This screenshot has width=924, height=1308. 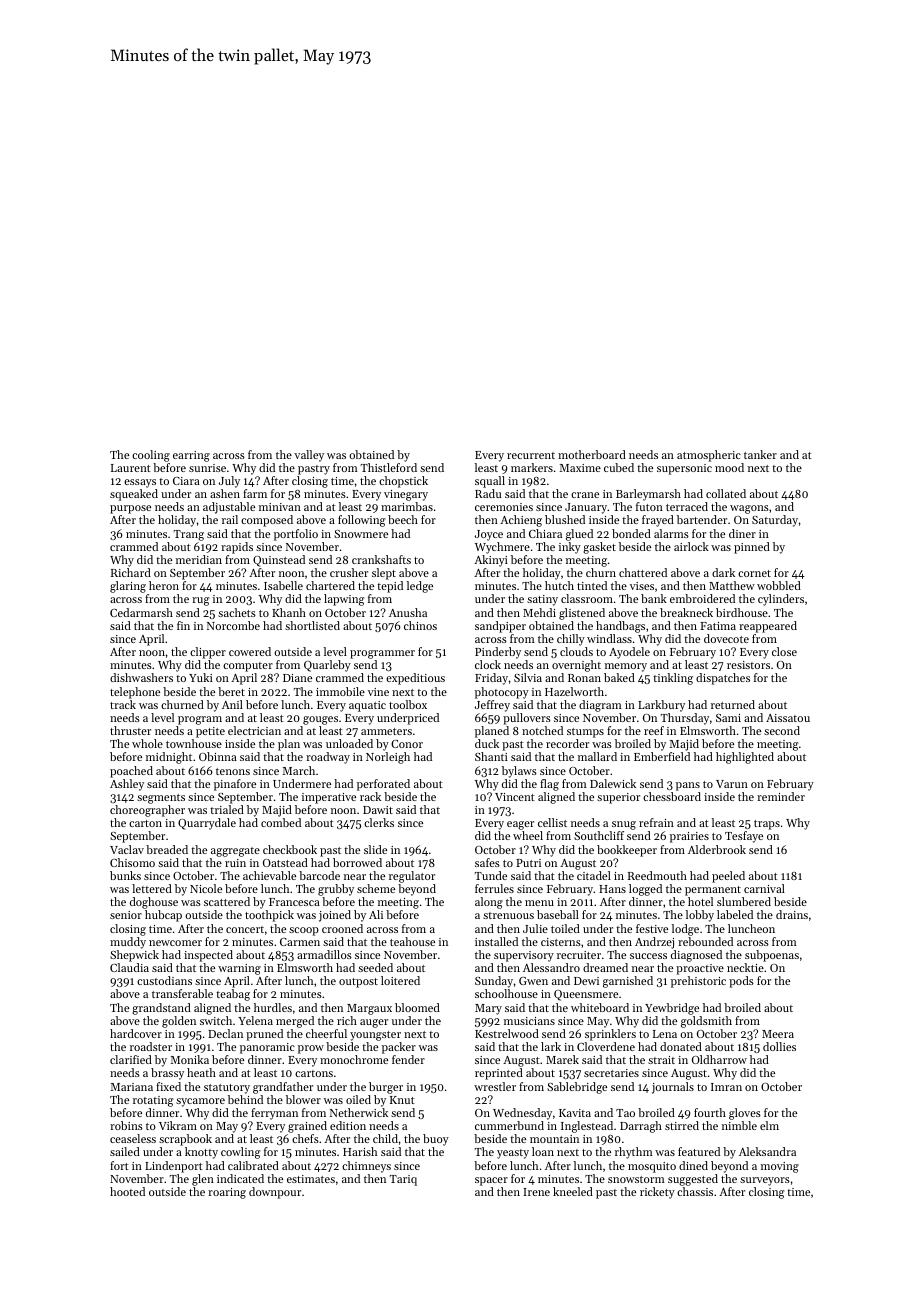 I want to click on earring, so click(x=191, y=456).
